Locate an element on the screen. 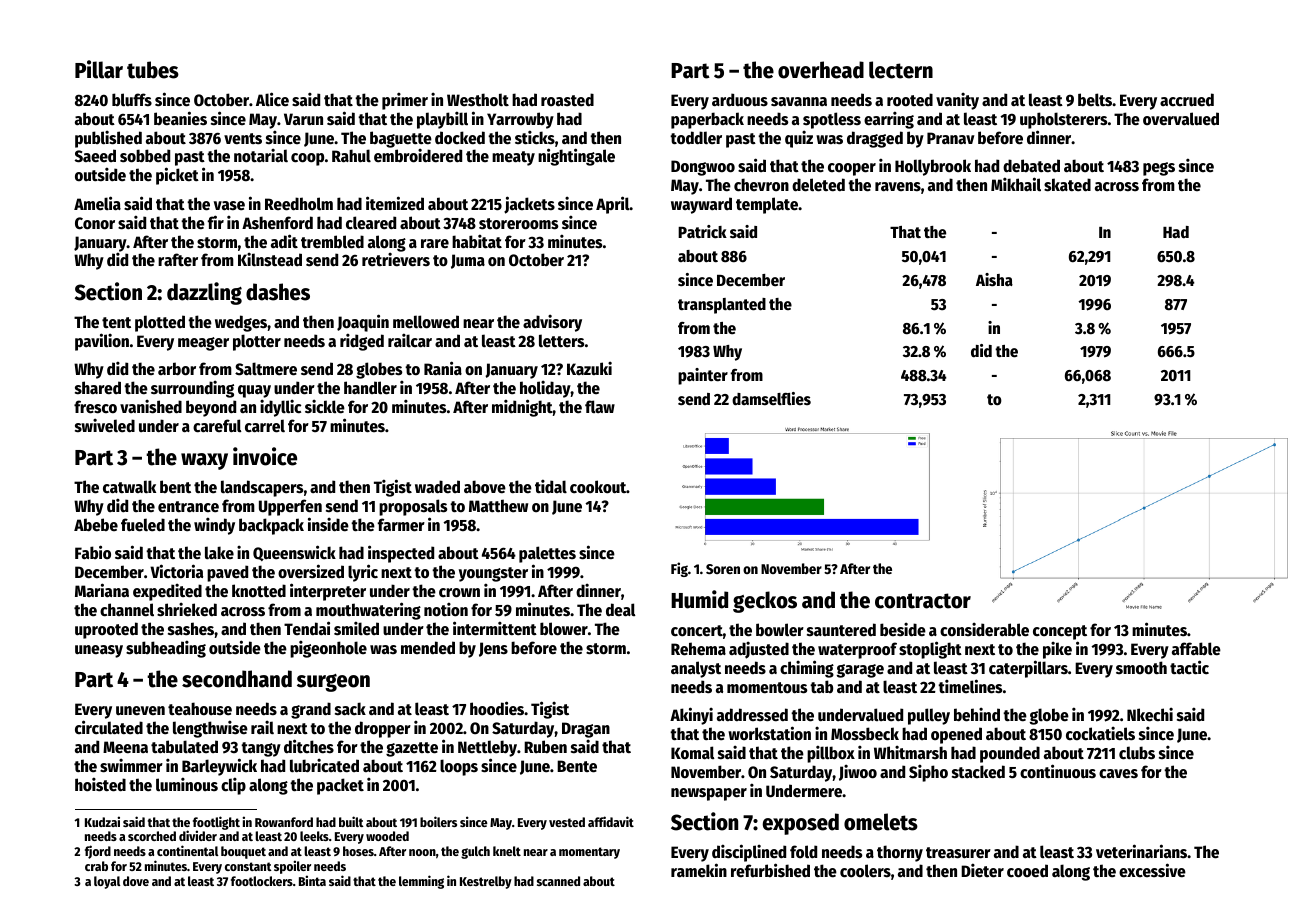  transplanted is located at coordinates (722, 306).
